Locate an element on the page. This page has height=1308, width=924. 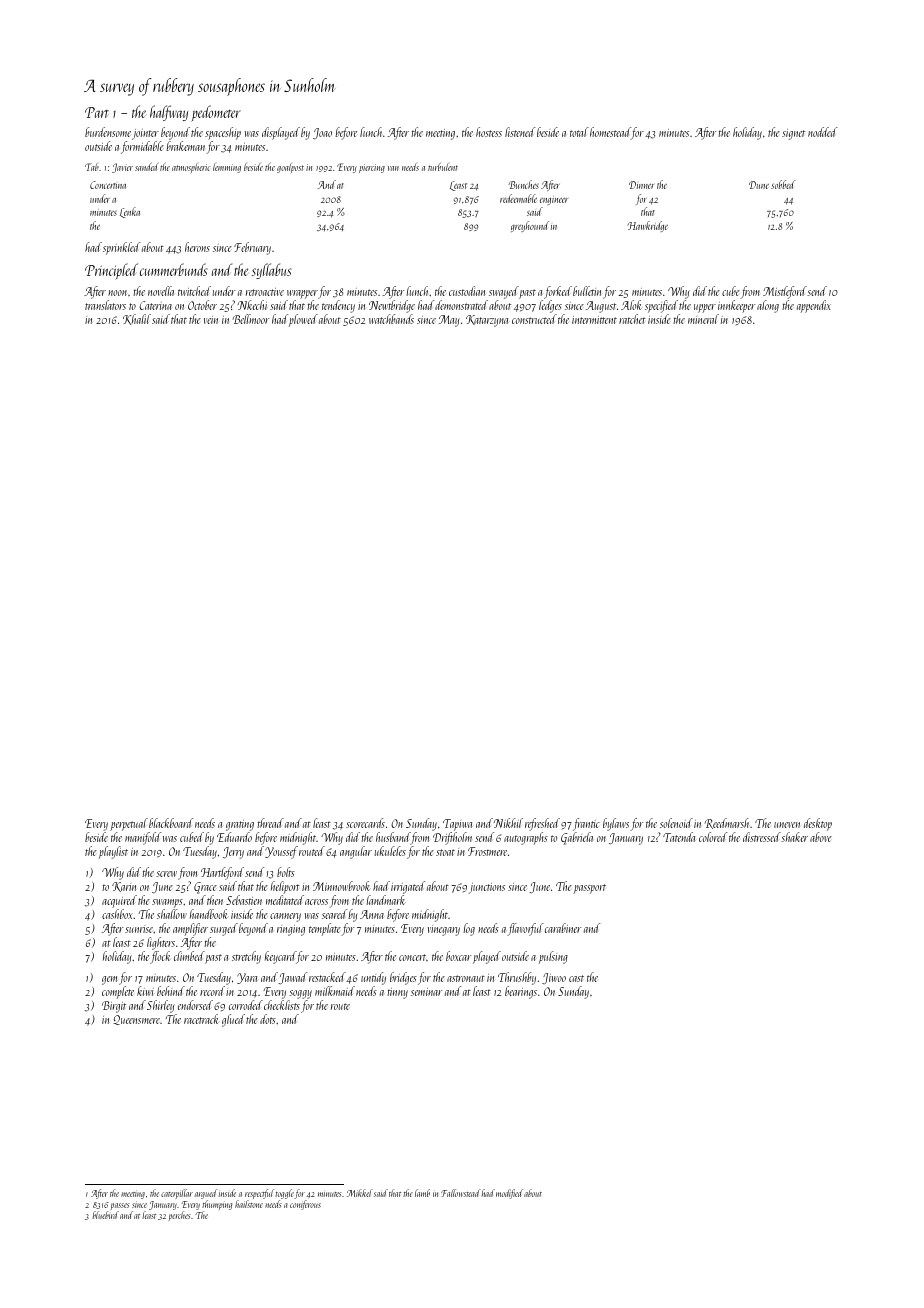
sprinkled is located at coordinates (121, 248).
